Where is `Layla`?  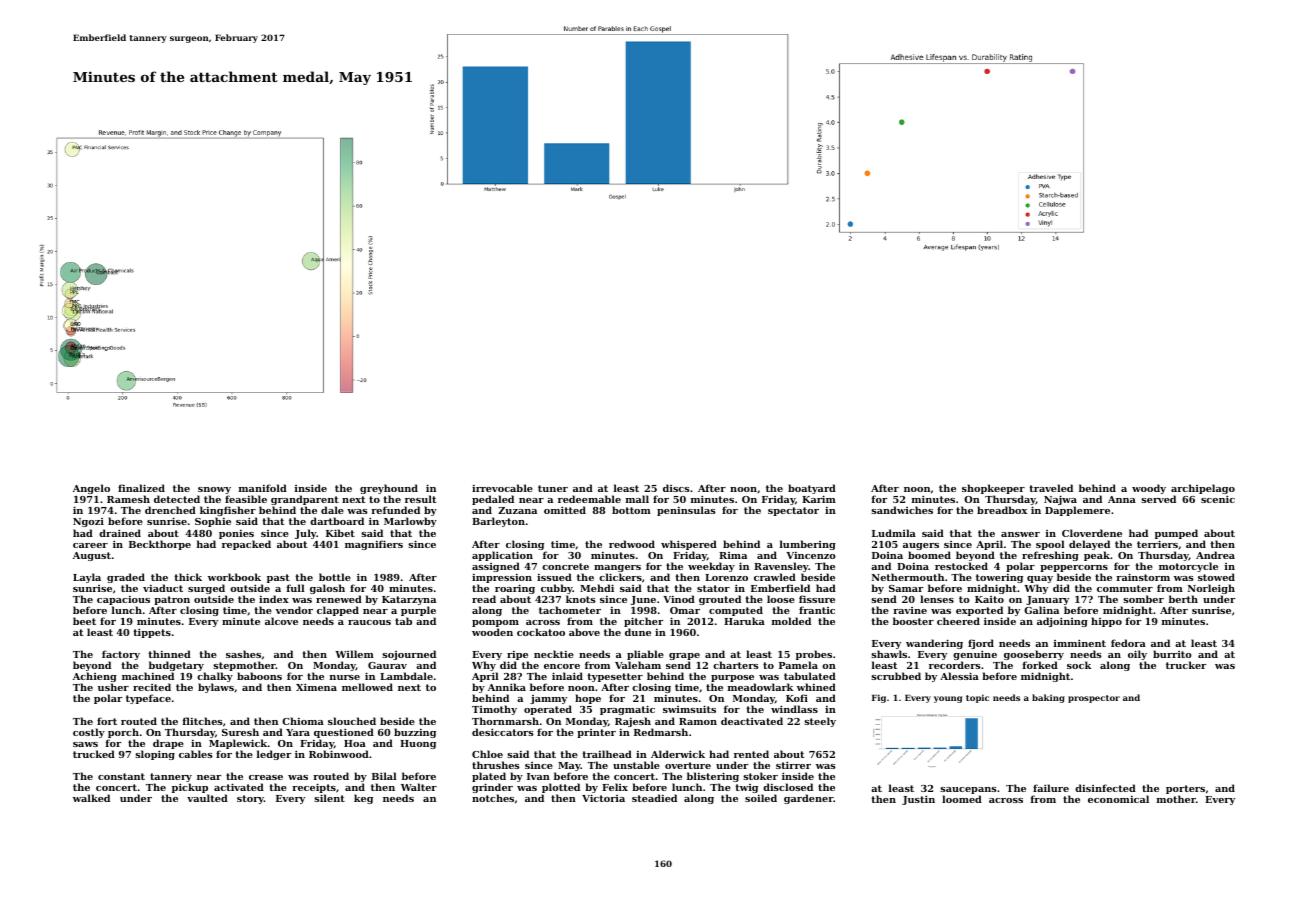
Layla is located at coordinates (87, 578).
